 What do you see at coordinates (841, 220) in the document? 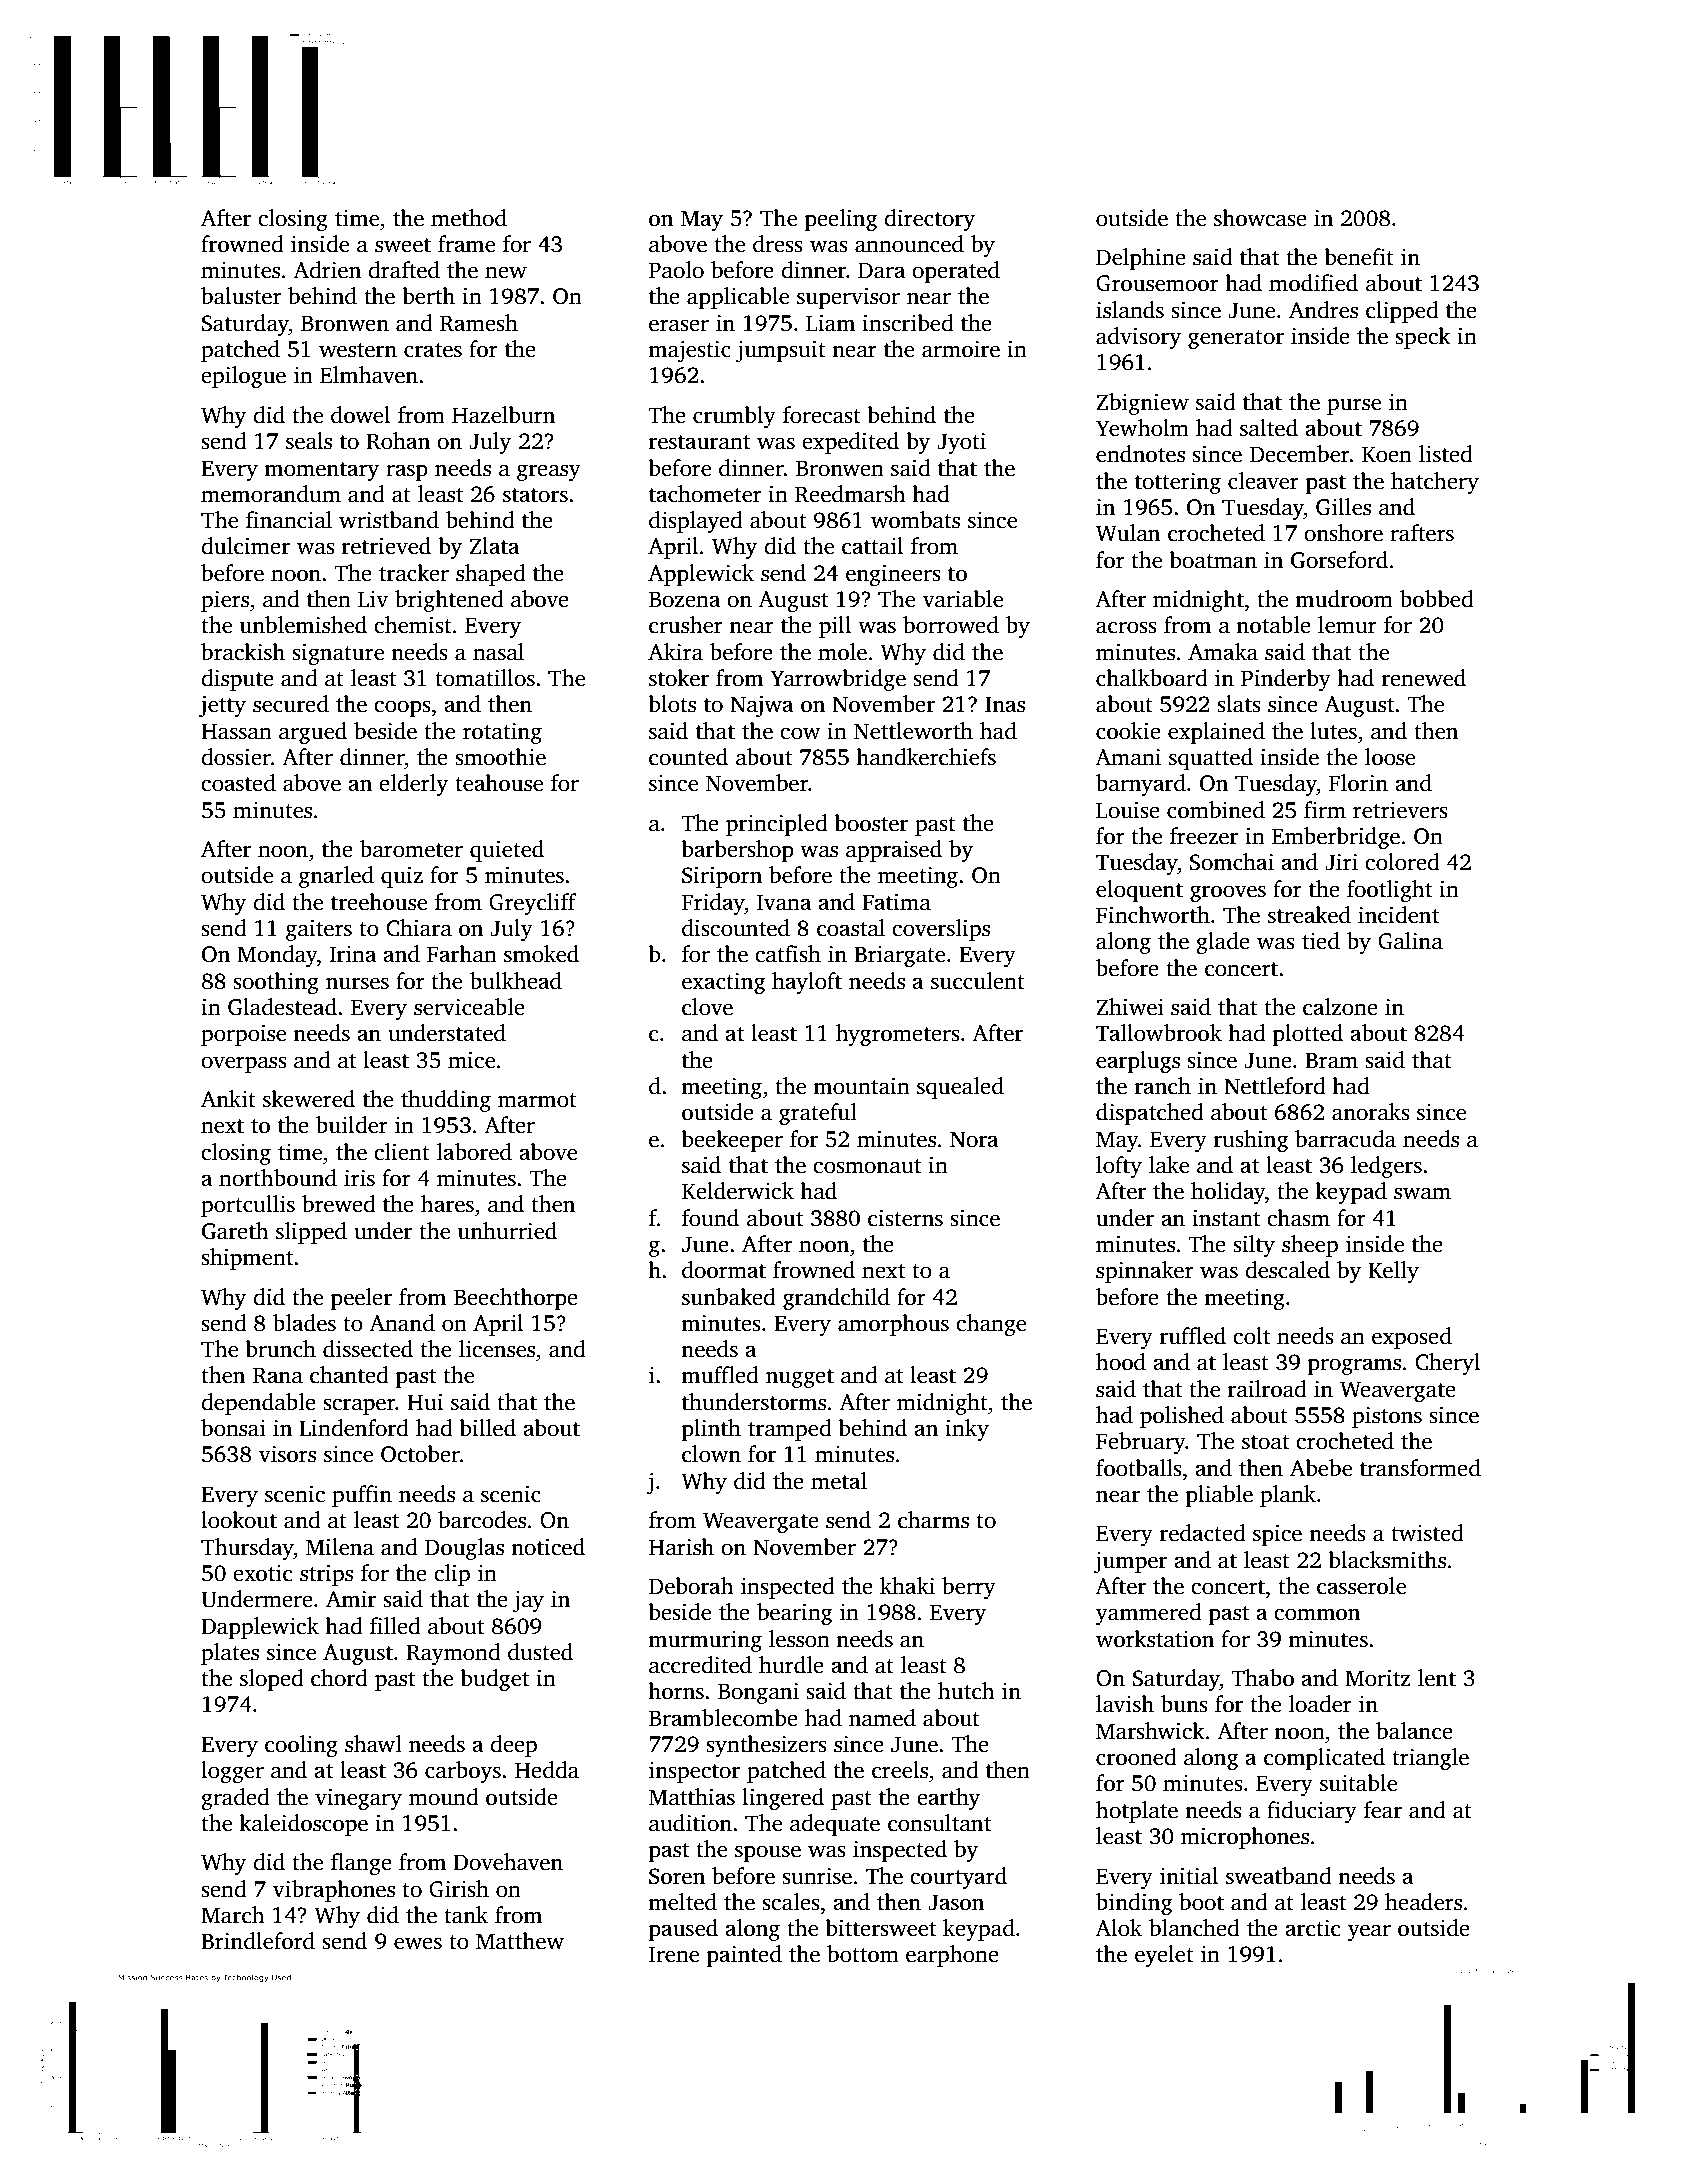
I see `peeling` at bounding box center [841, 220].
